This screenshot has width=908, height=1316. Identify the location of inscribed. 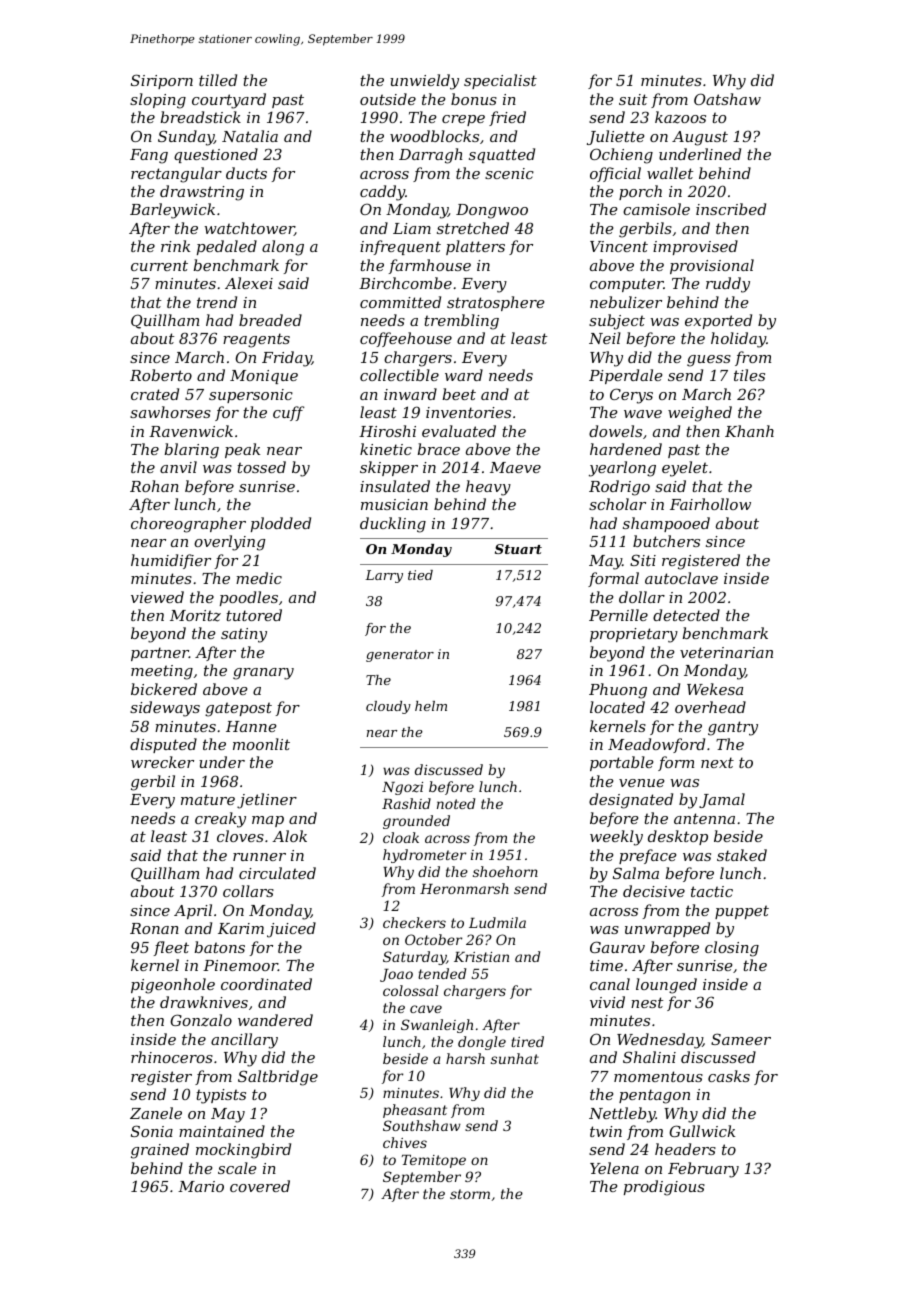
(731, 209).
